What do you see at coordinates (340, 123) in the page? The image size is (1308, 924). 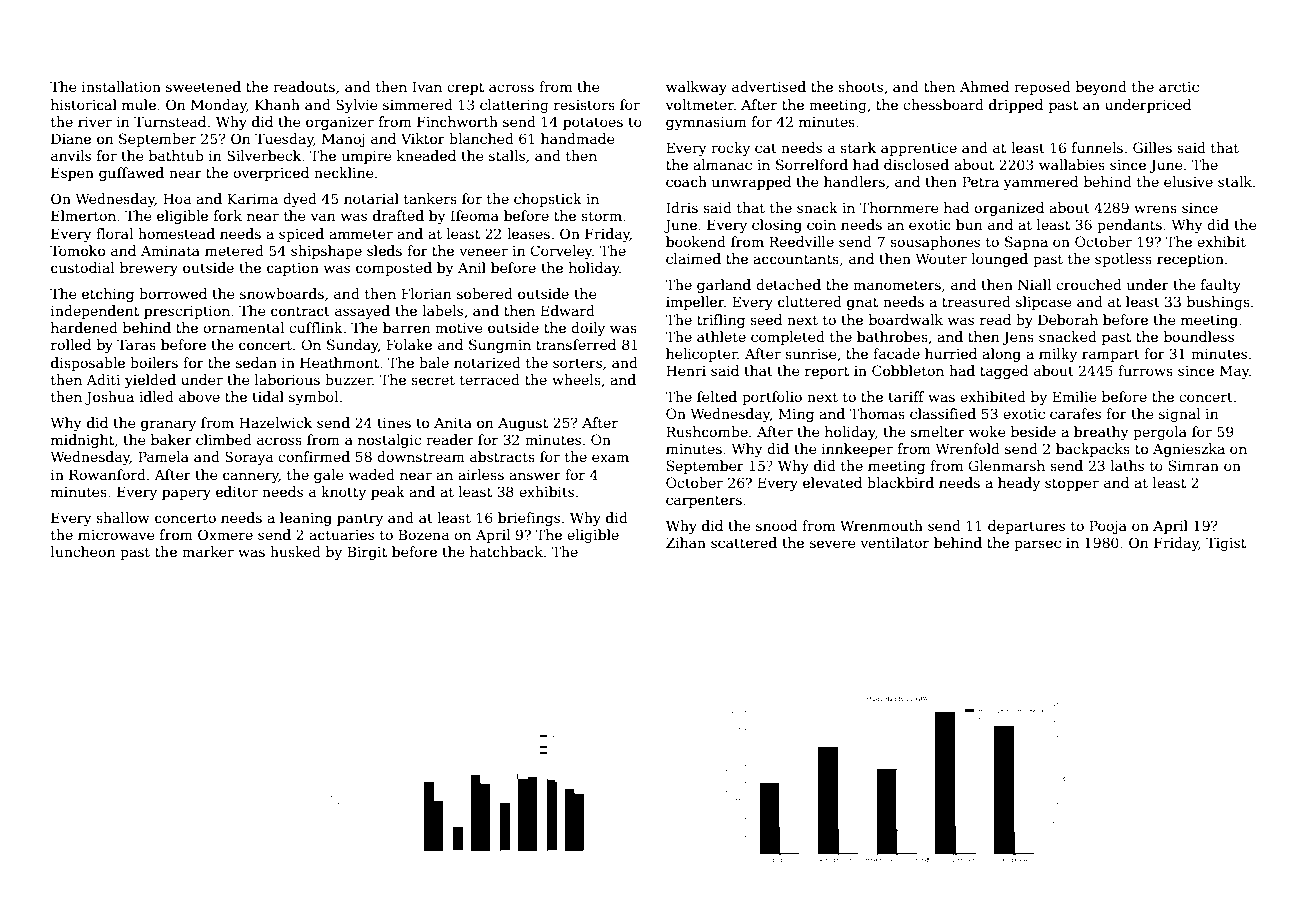 I see `organizer` at bounding box center [340, 123].
